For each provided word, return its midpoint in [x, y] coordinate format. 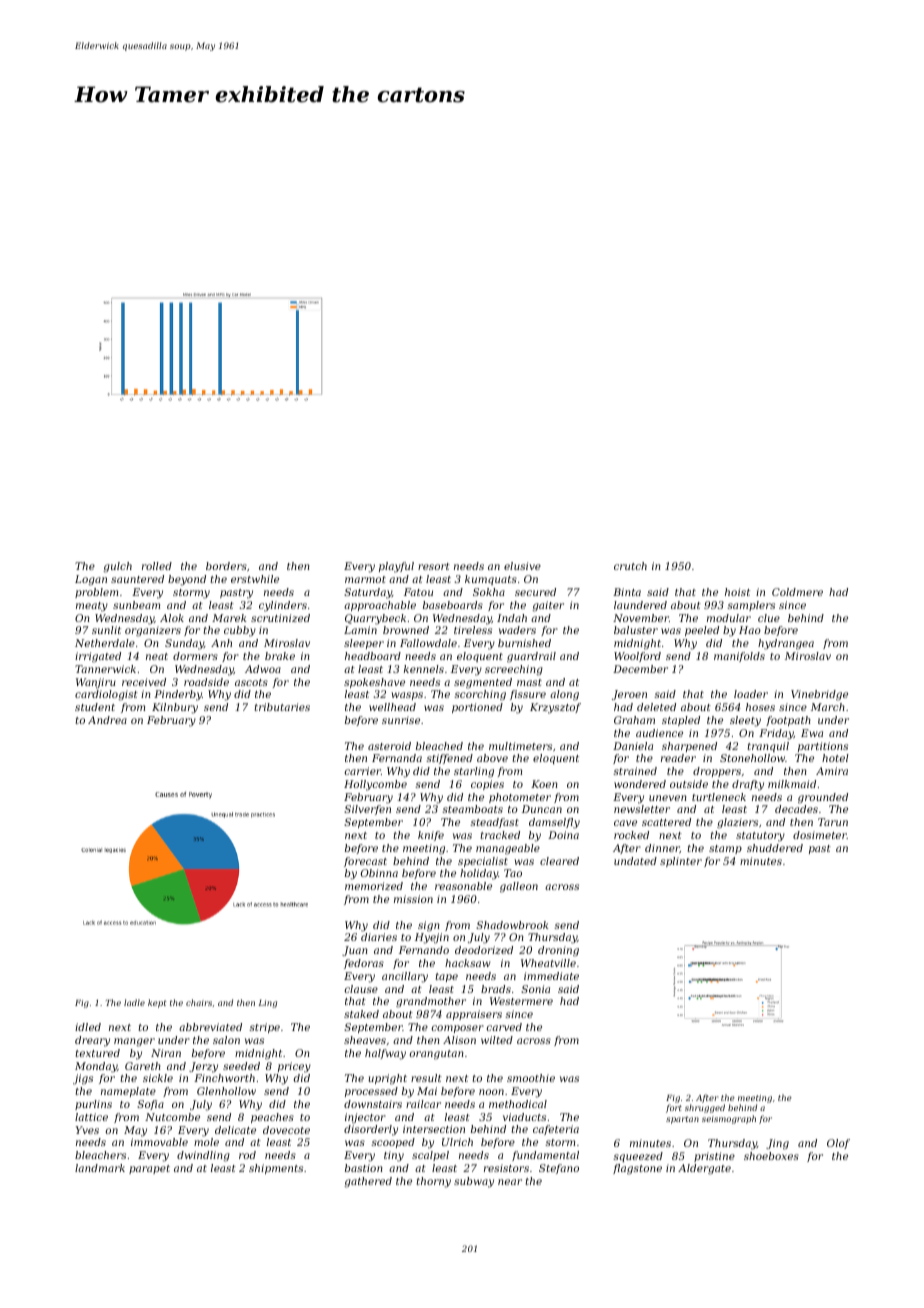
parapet [149, 1169]
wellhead [392, 707]
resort [434, 566]
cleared [559, 861]
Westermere [521, 1001]
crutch [630, 566]
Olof [838, 1144]
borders [226, 566]
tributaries [282, 707]
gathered [368, 1182]
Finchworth [224, 1078]
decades [796, 809]
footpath [788, 721]
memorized [374, 886]
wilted [497, 1040]
